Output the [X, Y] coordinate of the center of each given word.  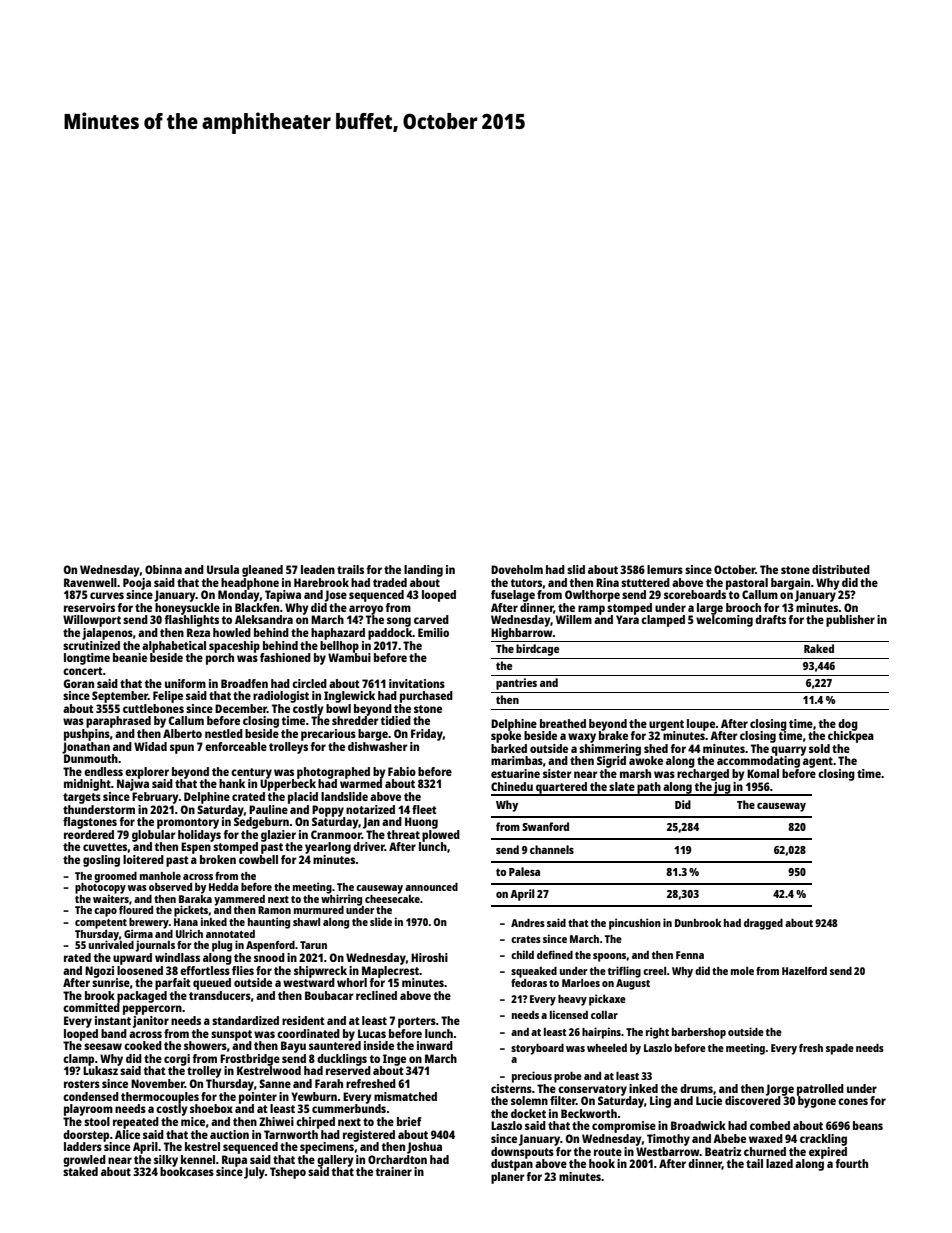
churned [765, 1151]
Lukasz [100, 1070]
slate [622, 786]
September [120, 697]
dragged [763, 924]
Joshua [424, 1148]
